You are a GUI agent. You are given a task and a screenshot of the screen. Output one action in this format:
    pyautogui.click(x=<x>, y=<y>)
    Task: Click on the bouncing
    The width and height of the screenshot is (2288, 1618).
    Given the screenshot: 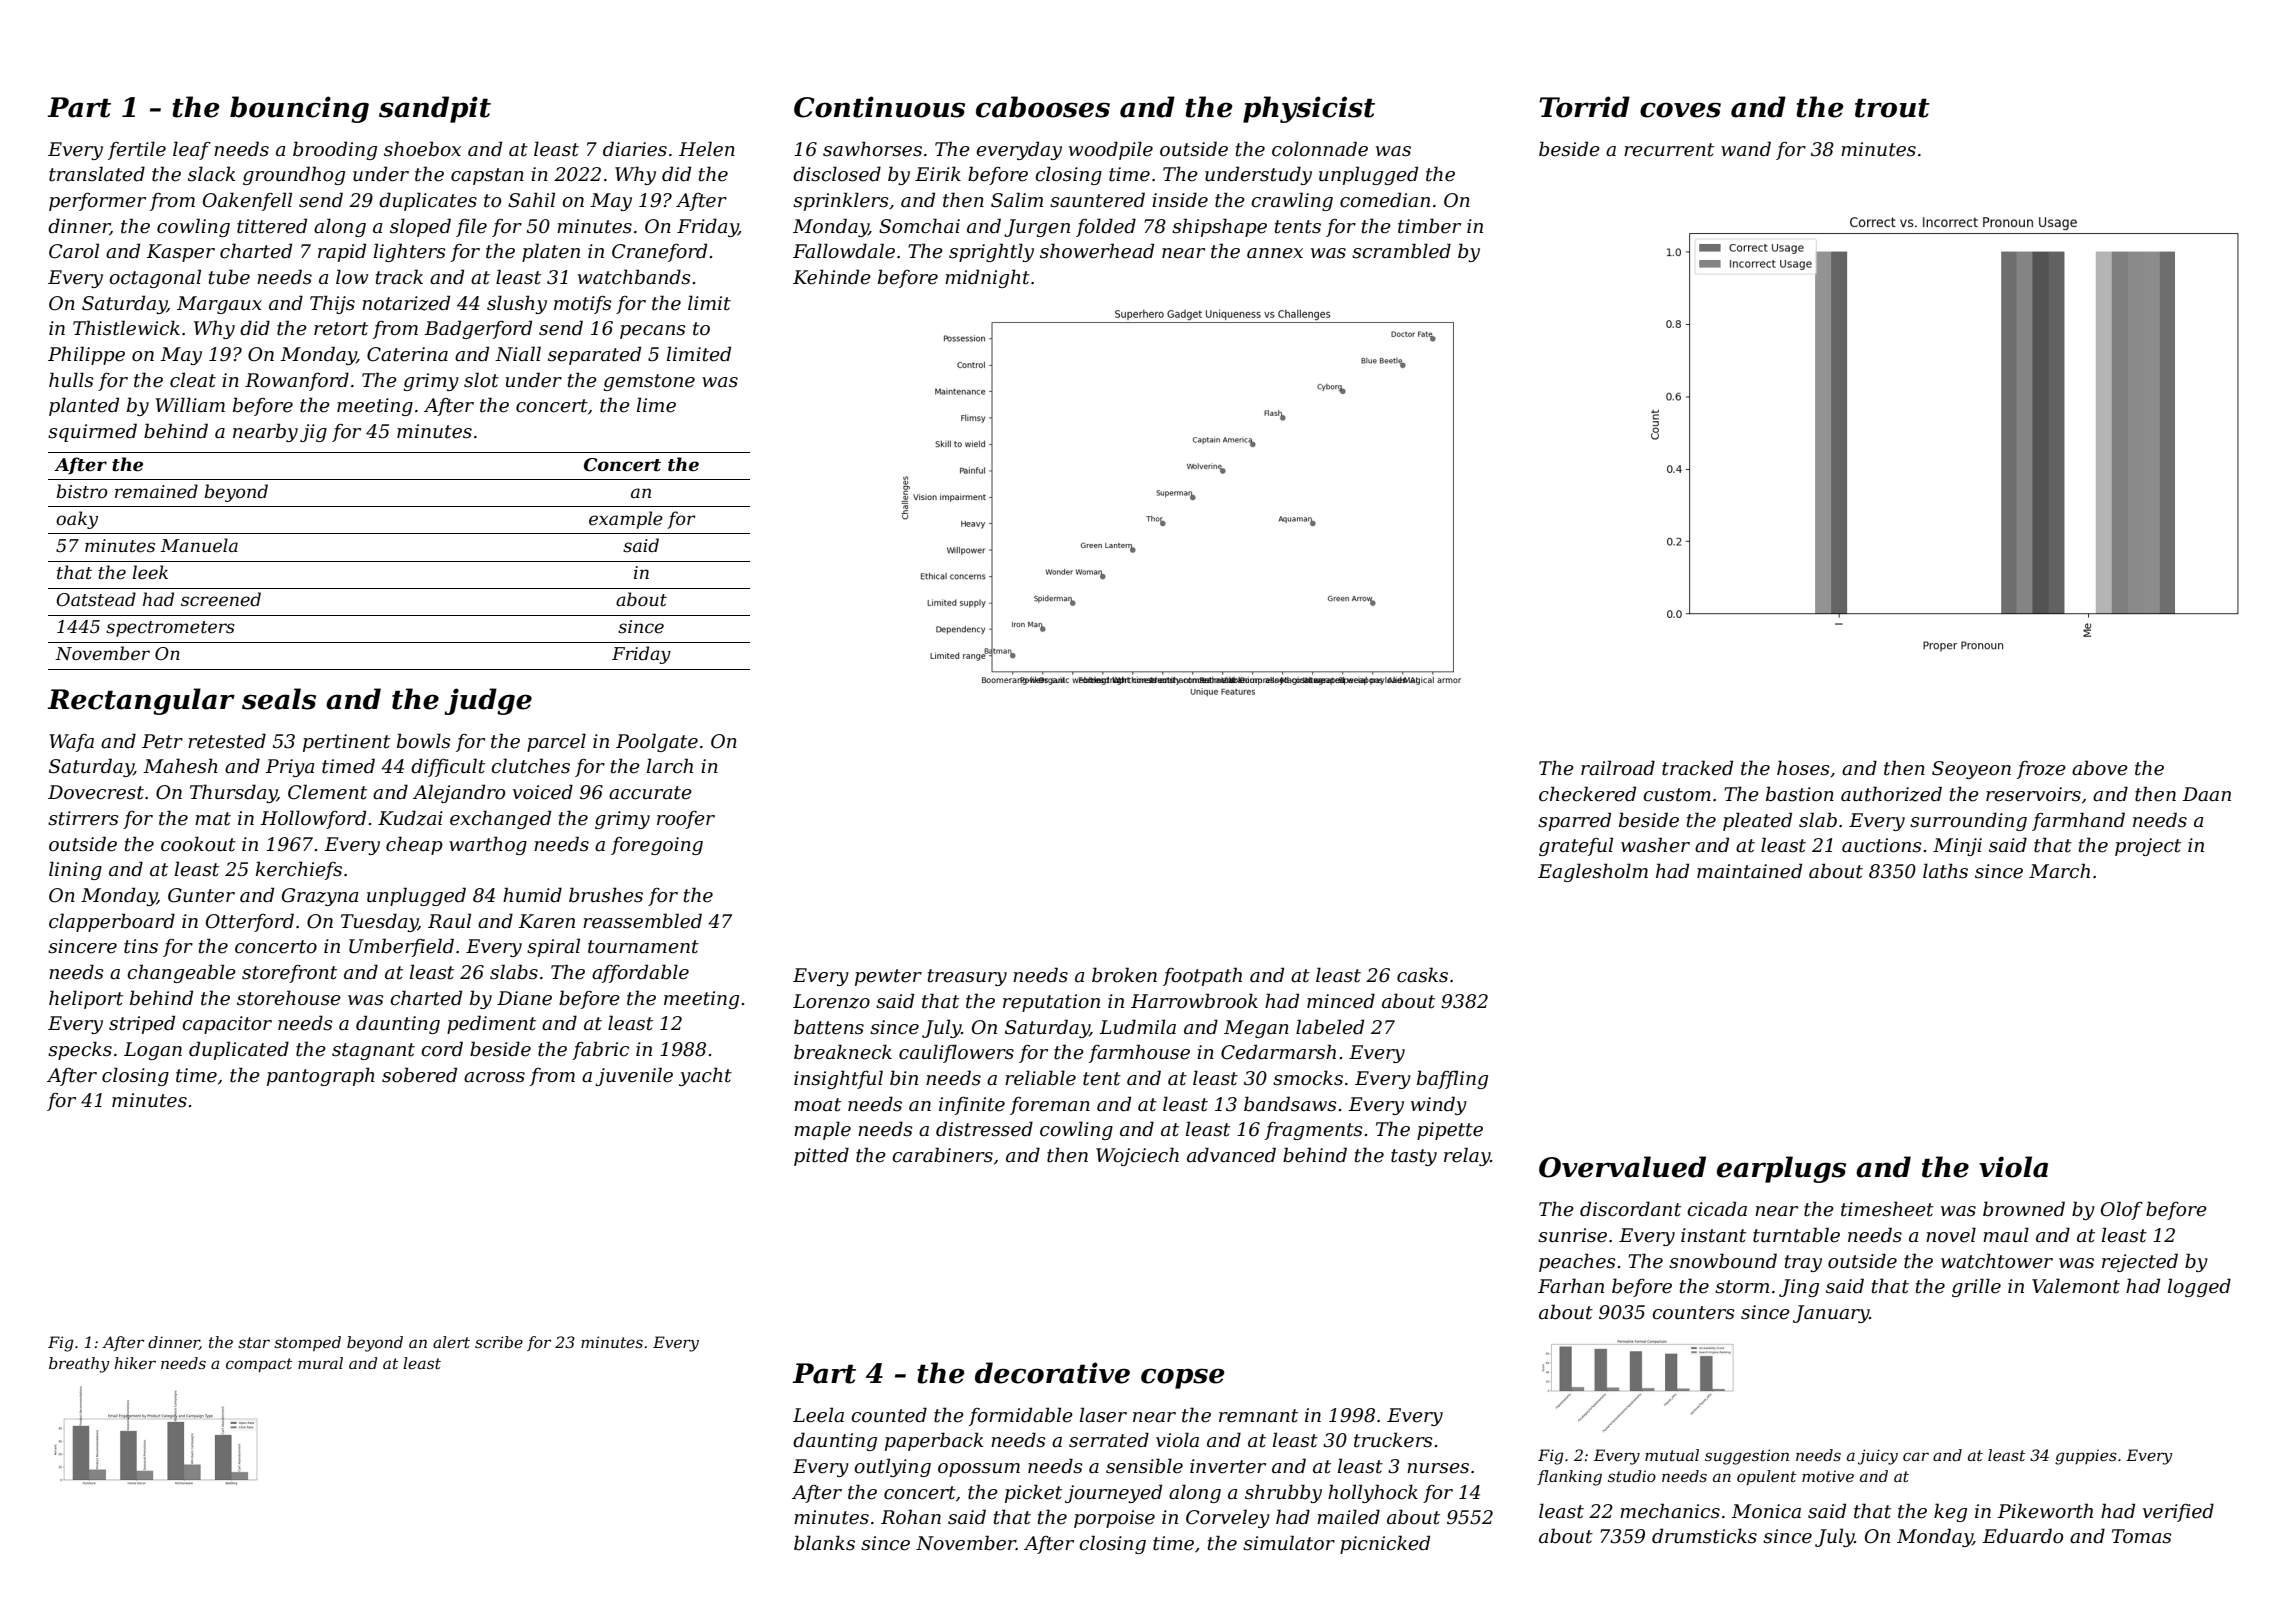 What is the action you would take?
    pyautogui.click(x=299, y=109)
